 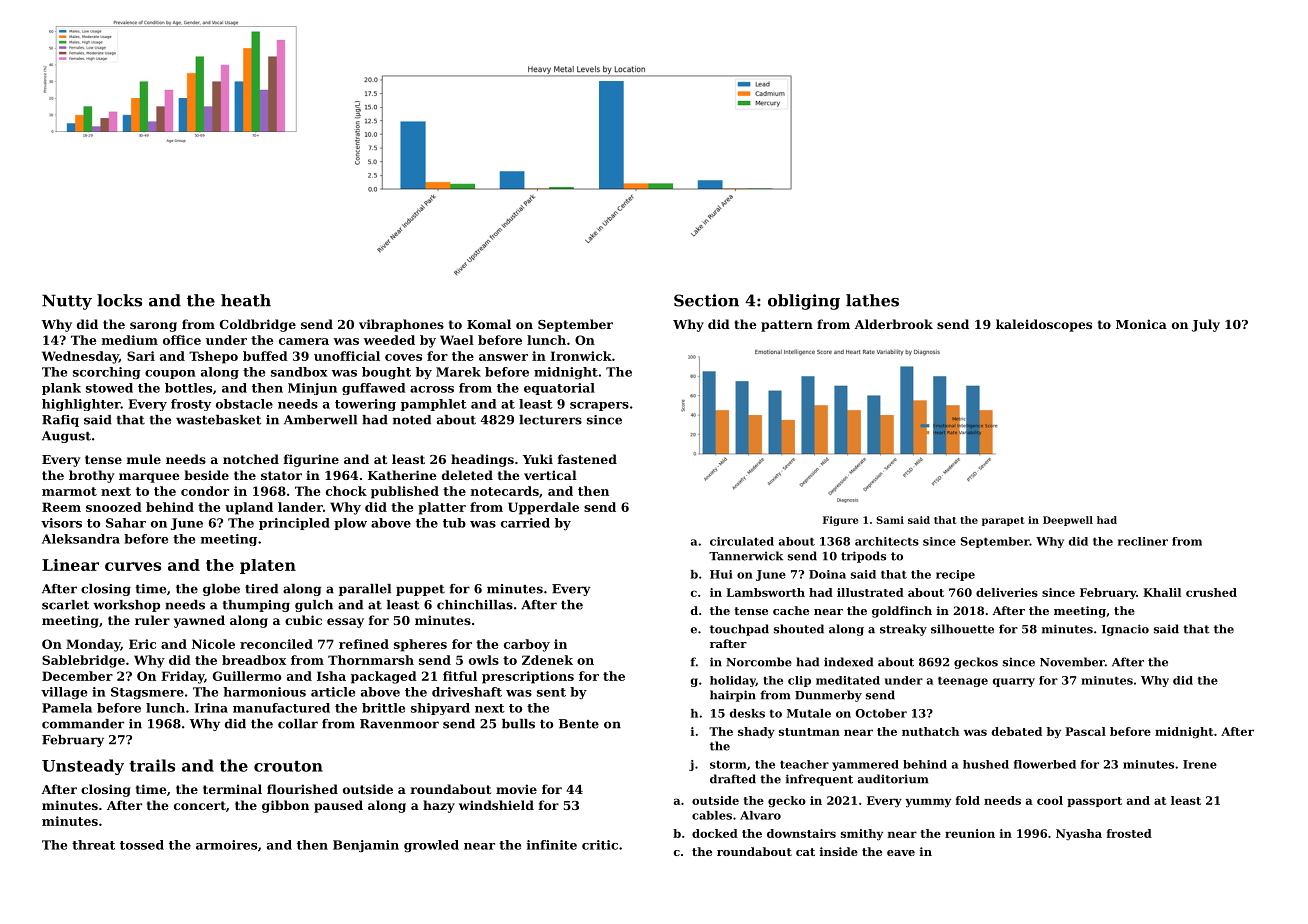 What do you see at coordinates (1014, 682) in the document?
I see `quarry` at bounding box center [1014, 682].
